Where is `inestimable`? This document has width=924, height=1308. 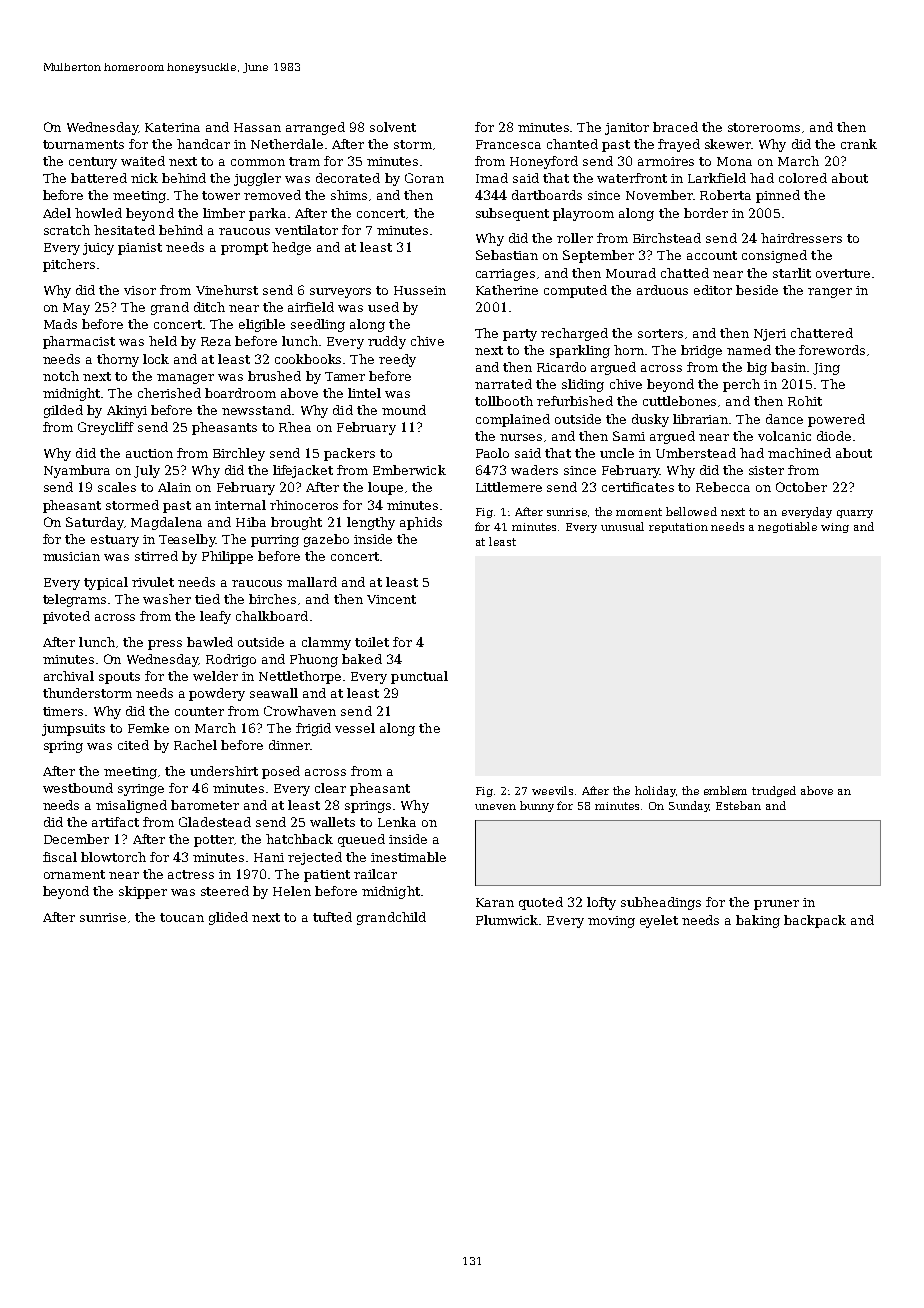
inestimable is located at coordinates (408, 857).
